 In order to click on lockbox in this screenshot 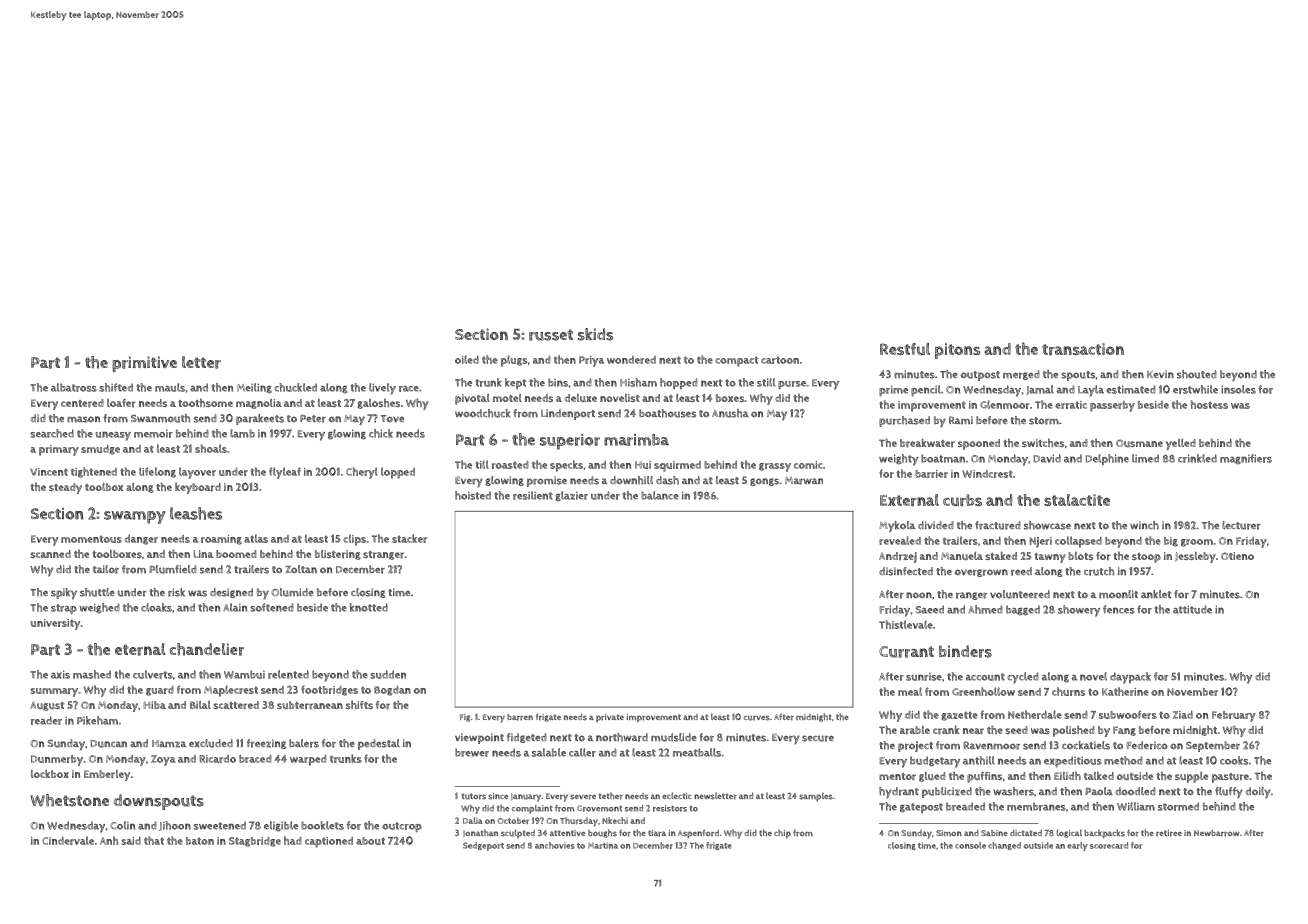, I will do `click(50, 774)`.
